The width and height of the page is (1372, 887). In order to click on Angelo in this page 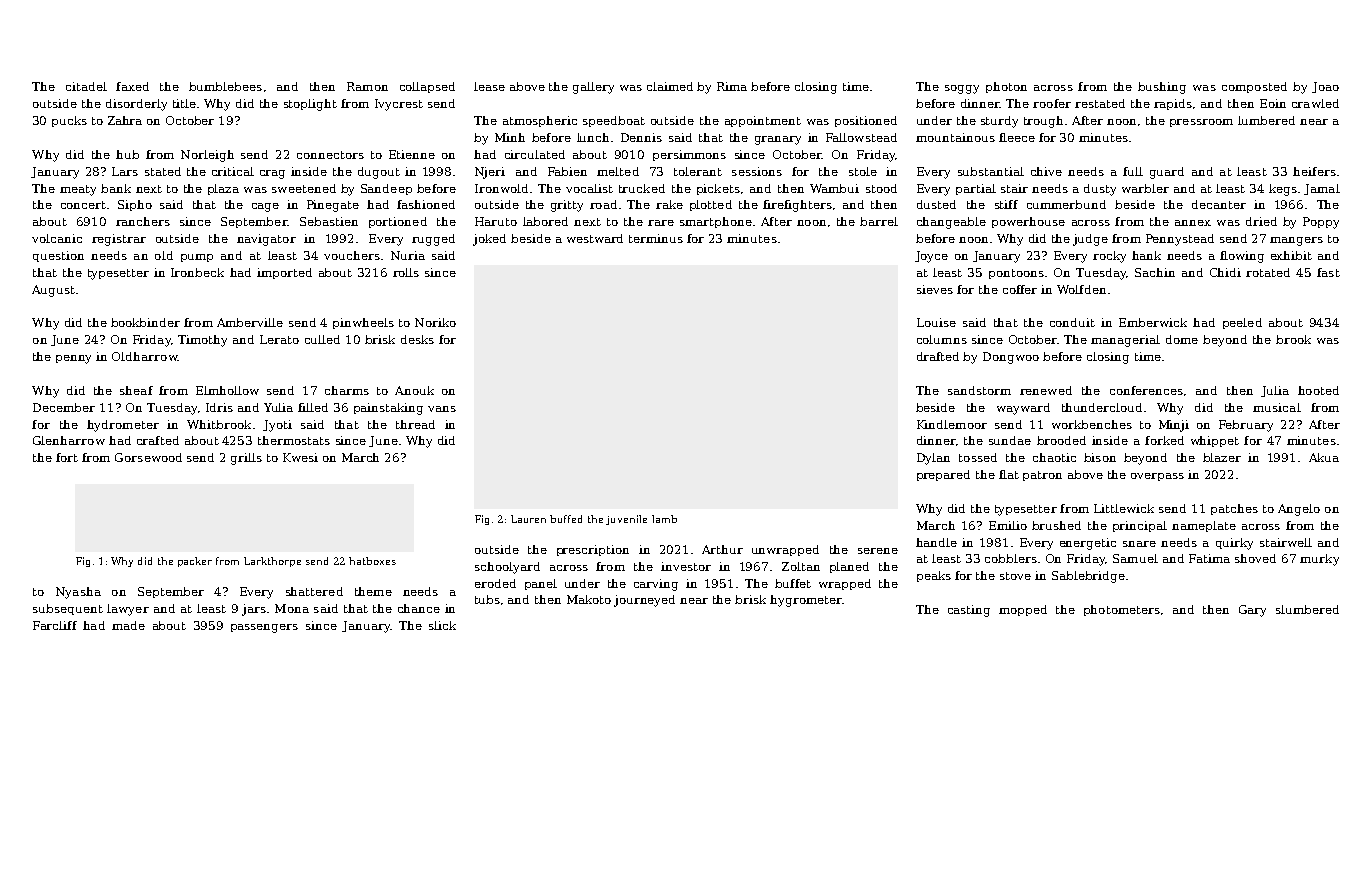, I will do `click(1299, 510)`.
